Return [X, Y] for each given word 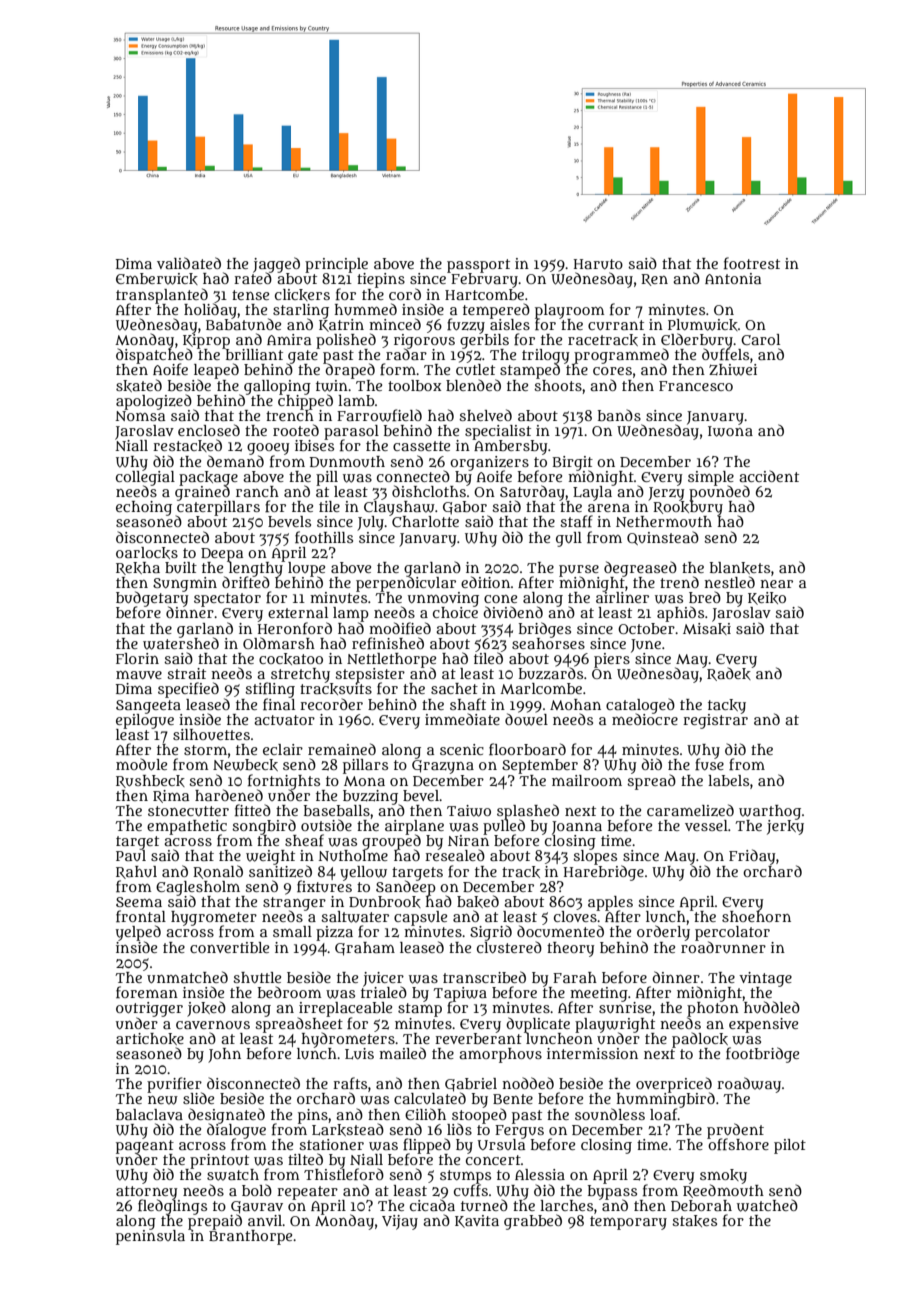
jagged [276, 265]
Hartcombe [484, 294]
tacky [727, 706]
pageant [145, 1147]
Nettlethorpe [391, 660]
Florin [137, 658]
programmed [621, 356]
